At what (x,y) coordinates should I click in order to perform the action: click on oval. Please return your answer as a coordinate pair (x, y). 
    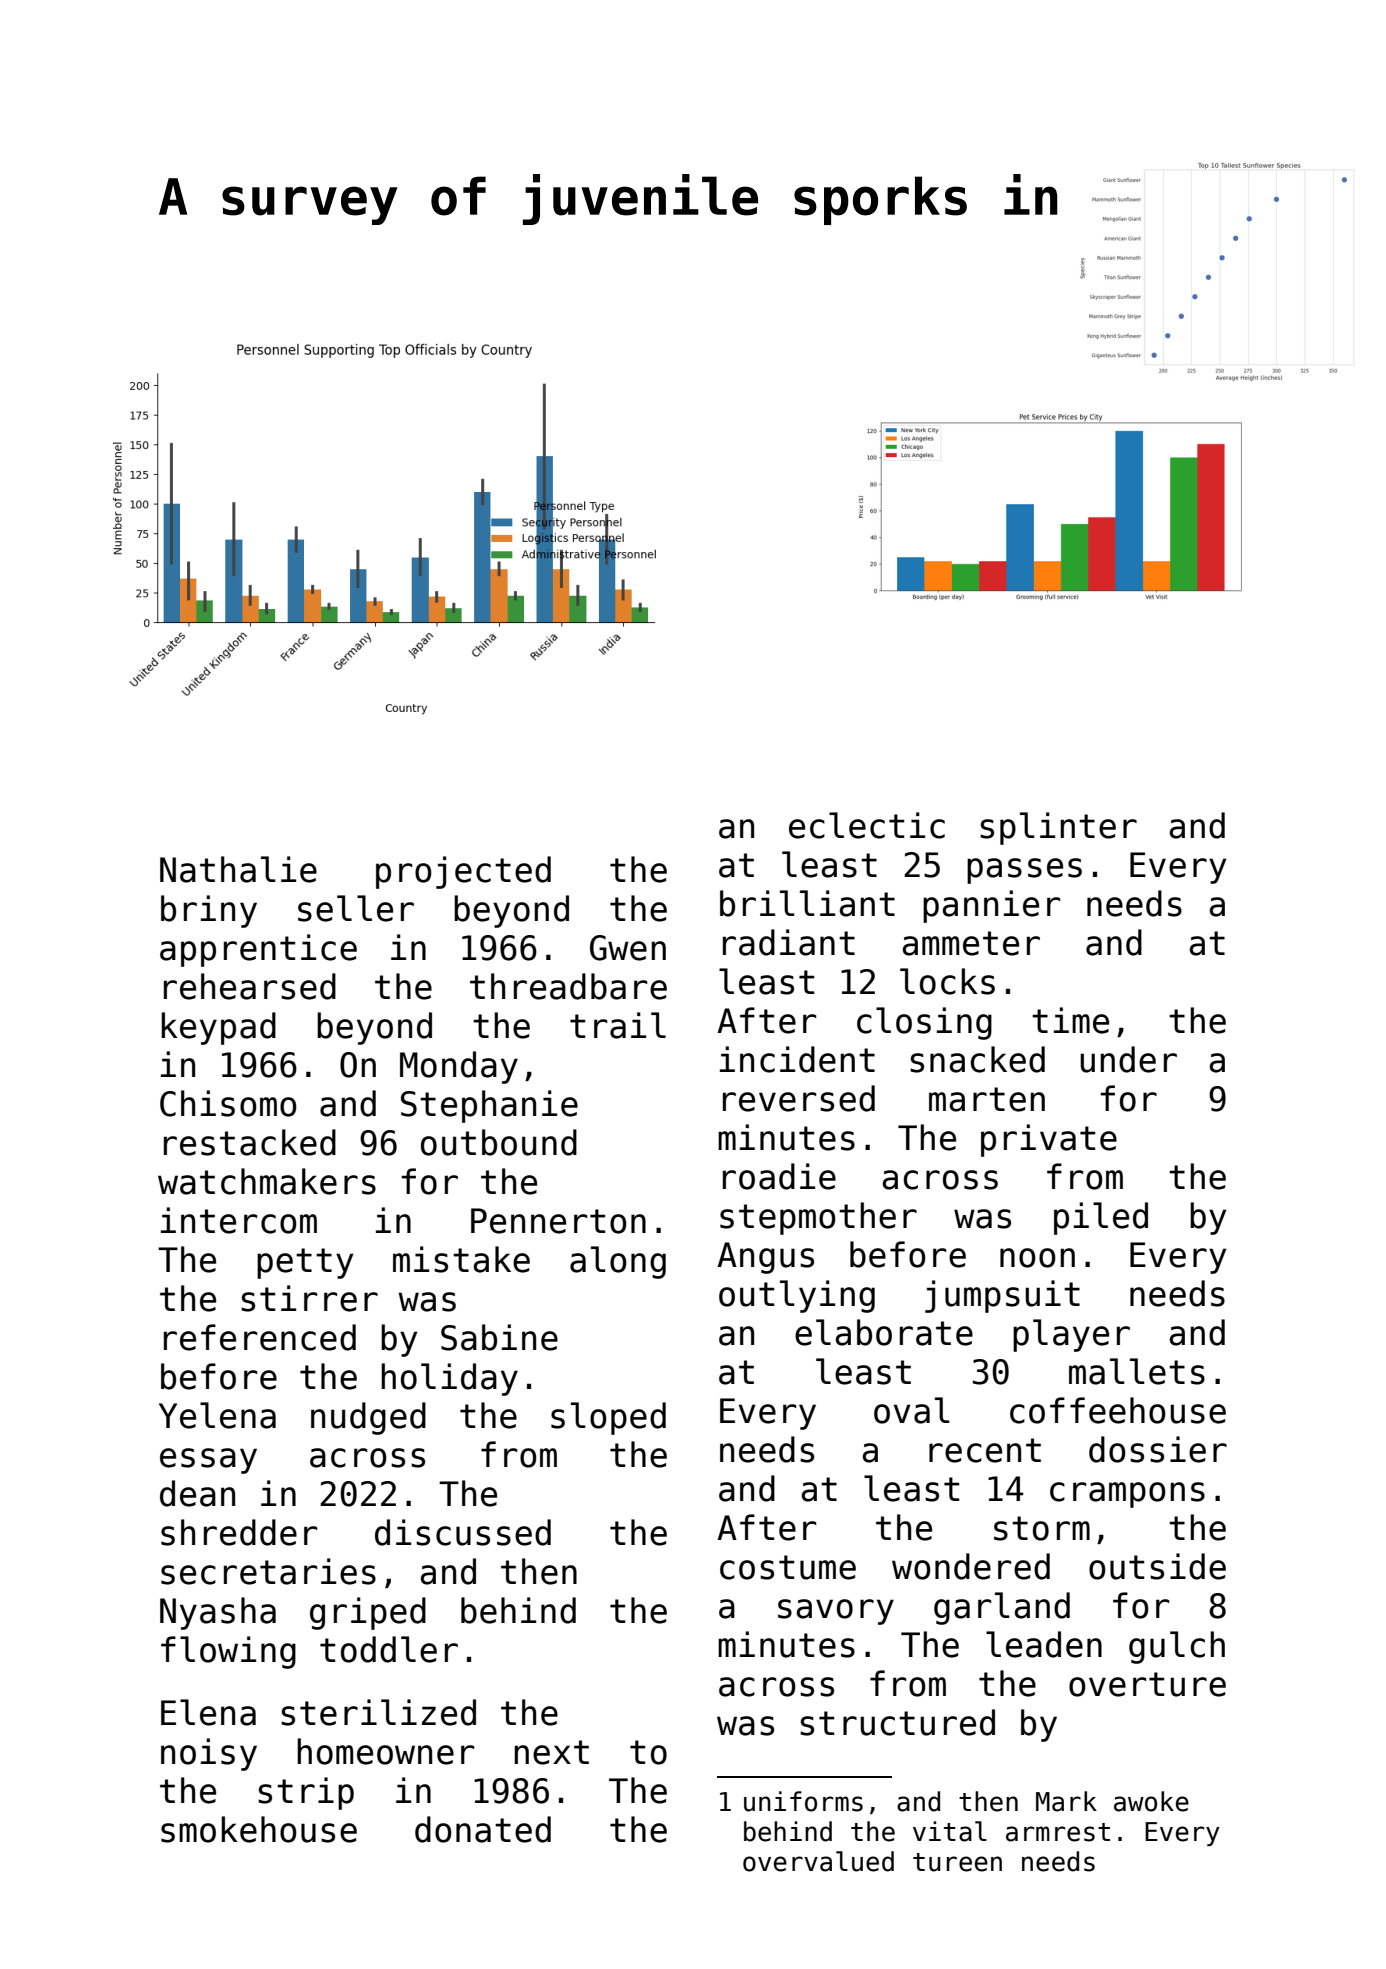
    Looking at the image, I should click on (912, 1410).
